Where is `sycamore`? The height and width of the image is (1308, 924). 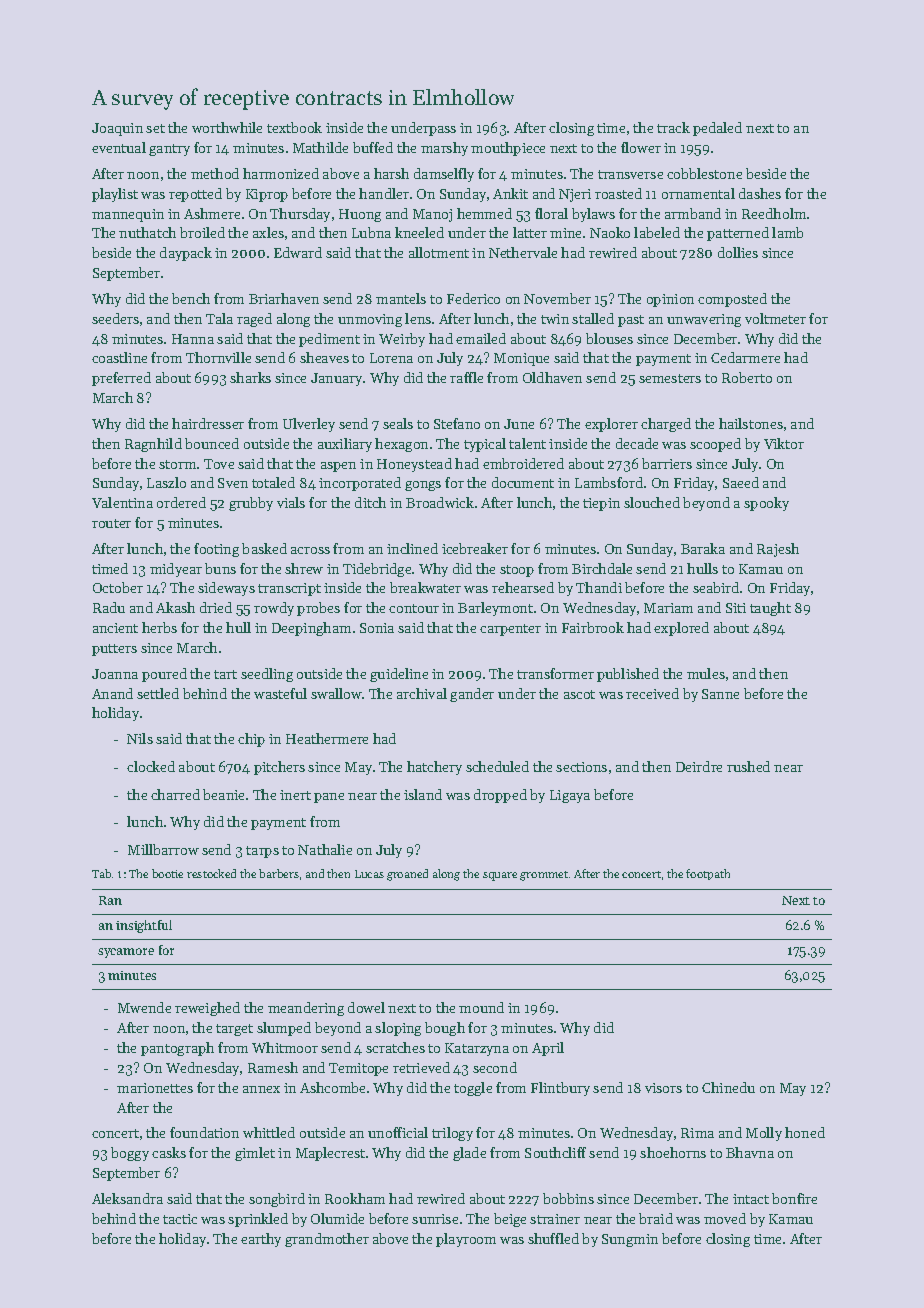 sycamore is located at coordinates (126, 953).
